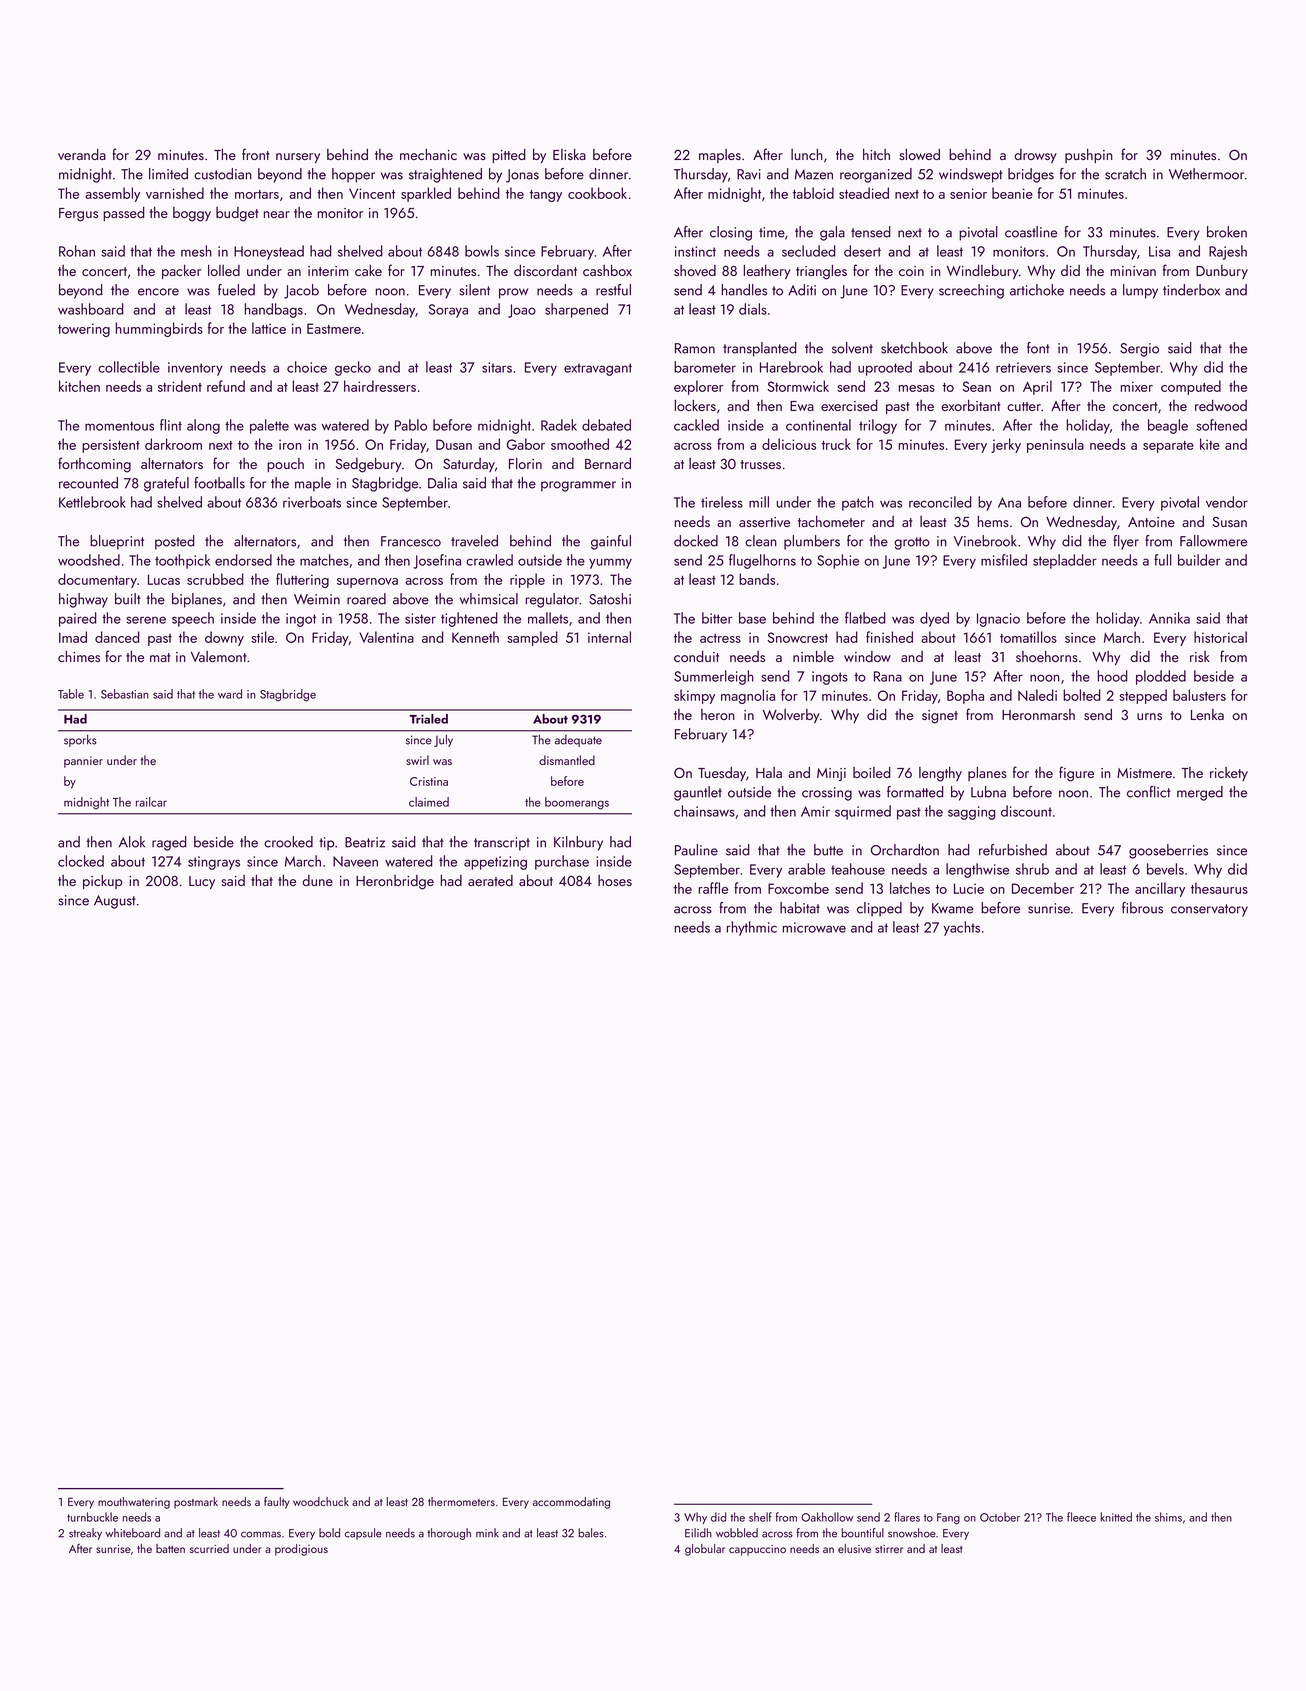 This image has height=1691, width=1306. What do you see at coordinates (919, 154) in the image?
I see `slowed` at bounding box center [919, 154].
